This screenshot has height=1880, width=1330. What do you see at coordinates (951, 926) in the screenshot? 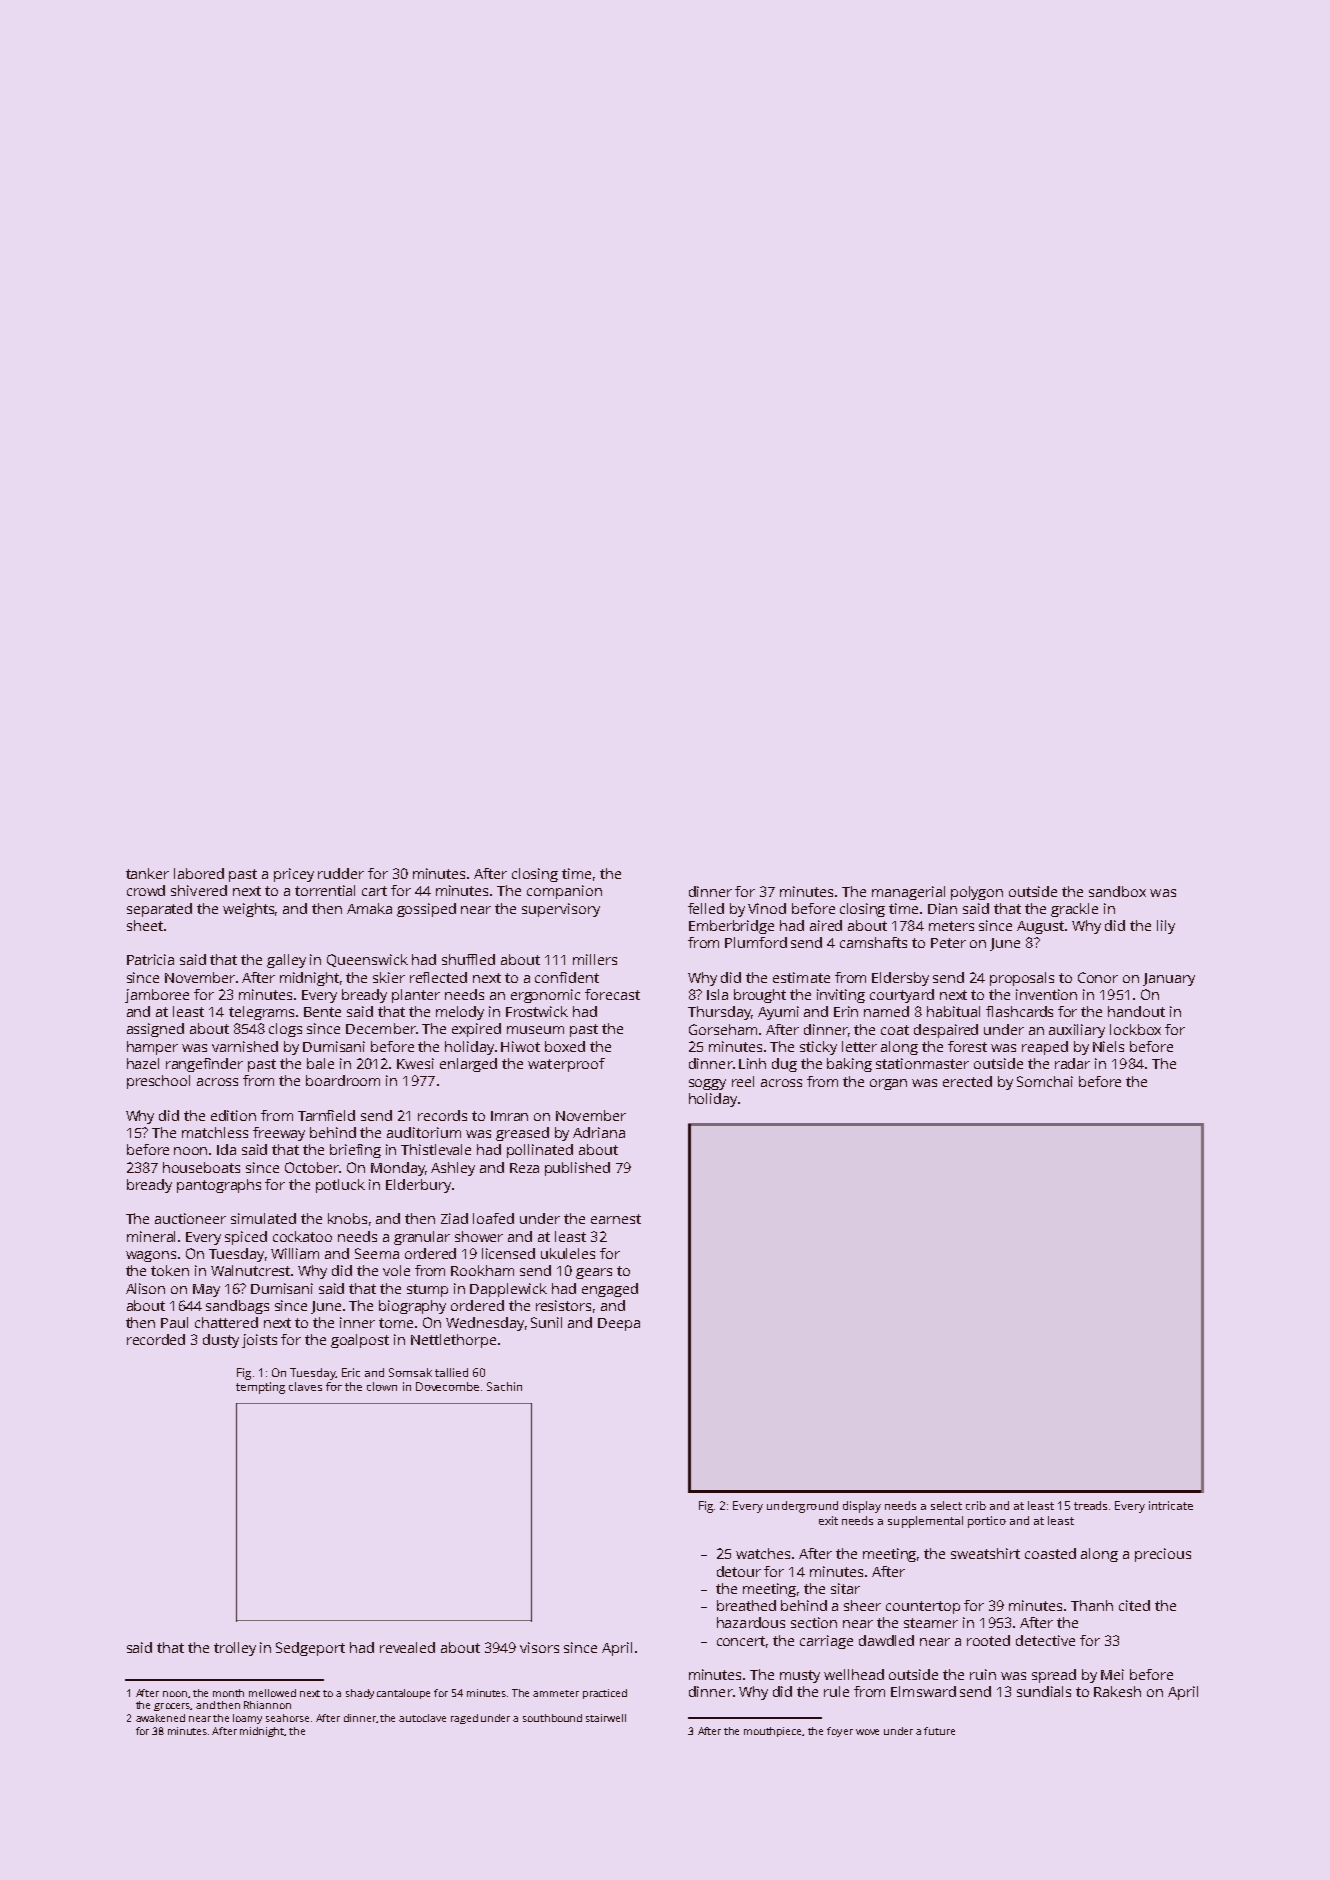
I see `meters` at bounding box center [951, 926].
